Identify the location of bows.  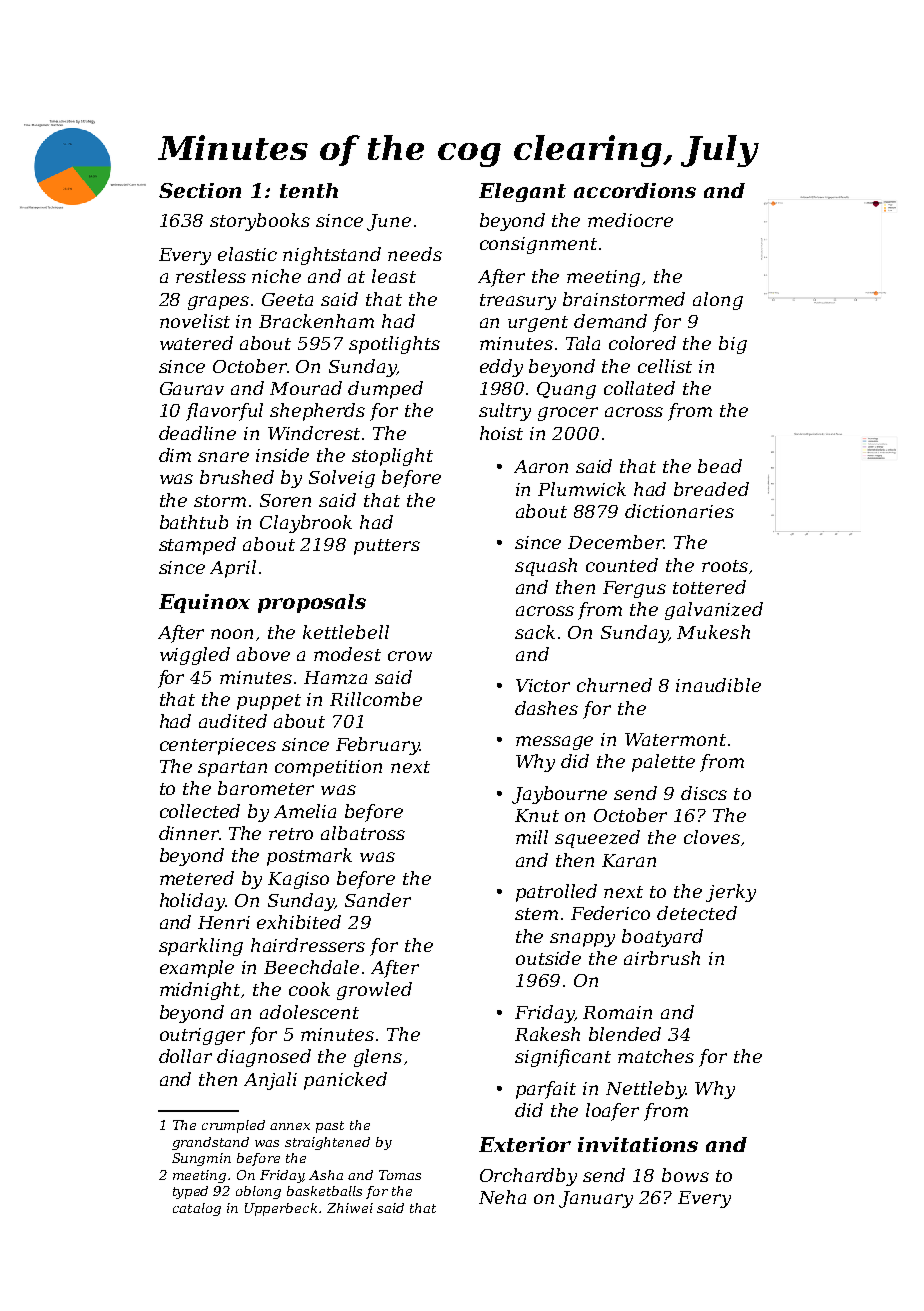
(685, 1175).
